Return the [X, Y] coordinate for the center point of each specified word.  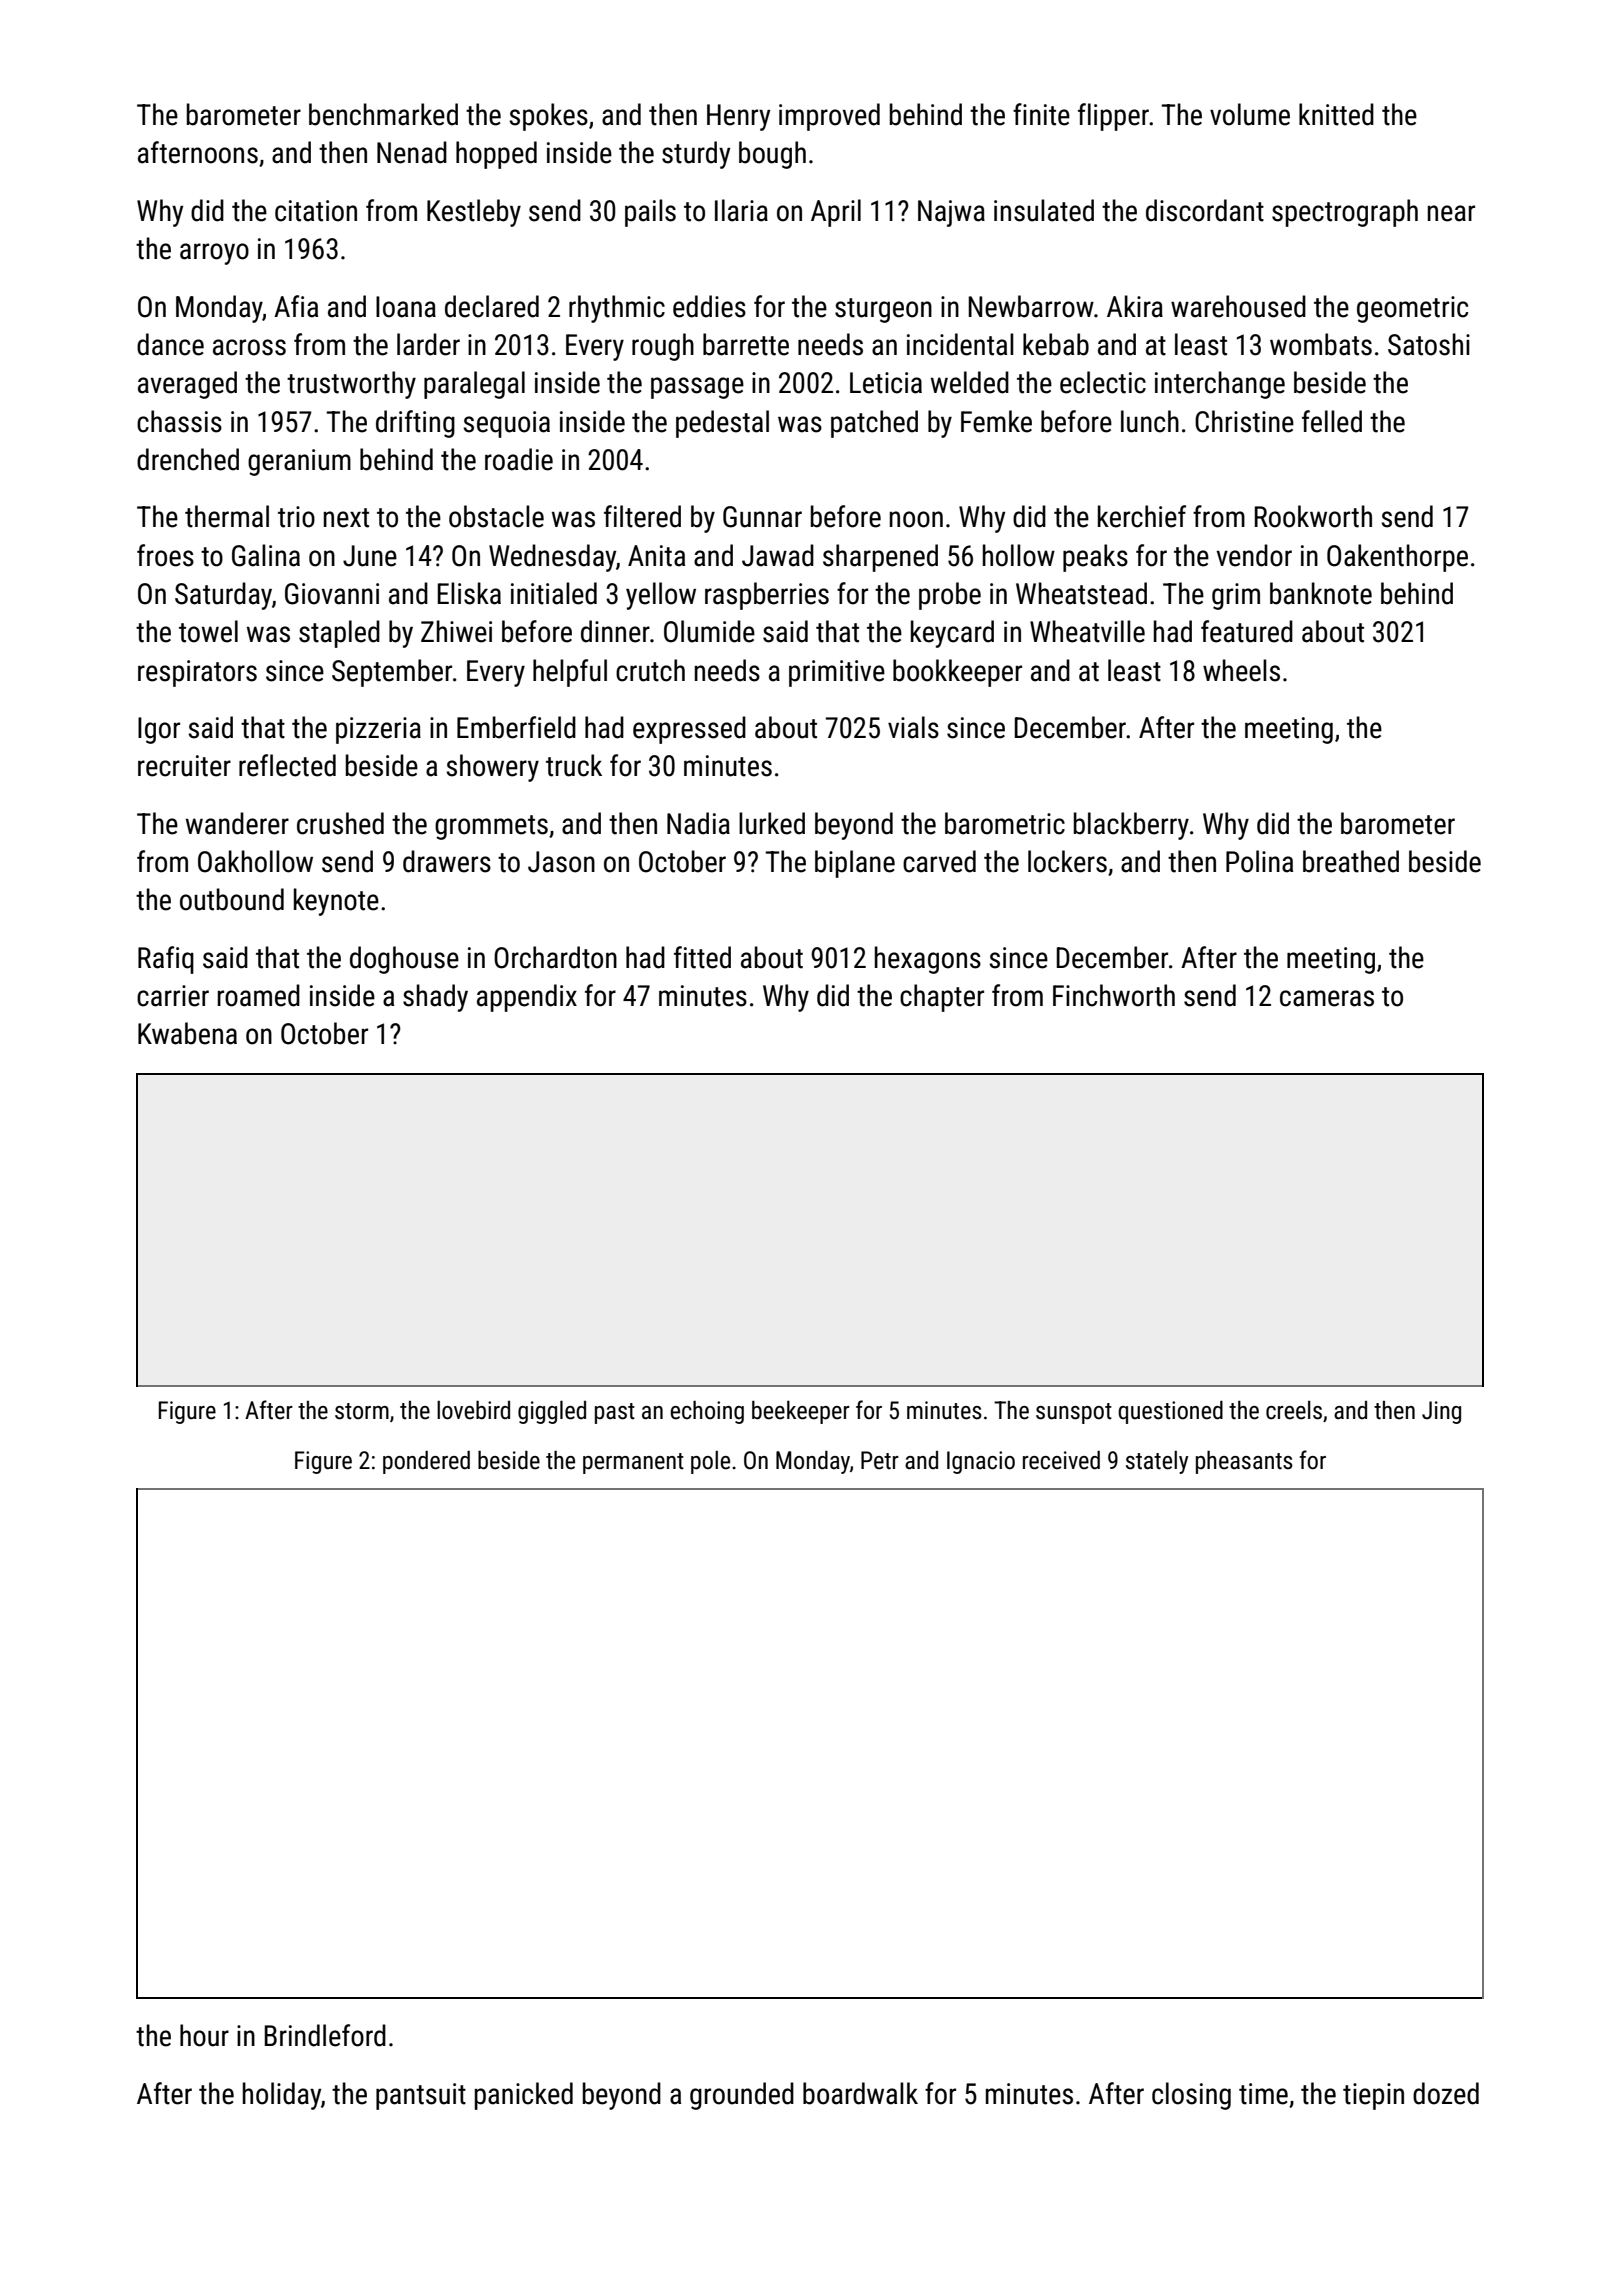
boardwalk [860, 2093]
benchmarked [383, 114]
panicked [524, 2096]
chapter [942, 998]
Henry [738, 117]
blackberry [1131, 826]
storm [362, 1411]
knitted [1336, 114]
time [1263, 2094]
